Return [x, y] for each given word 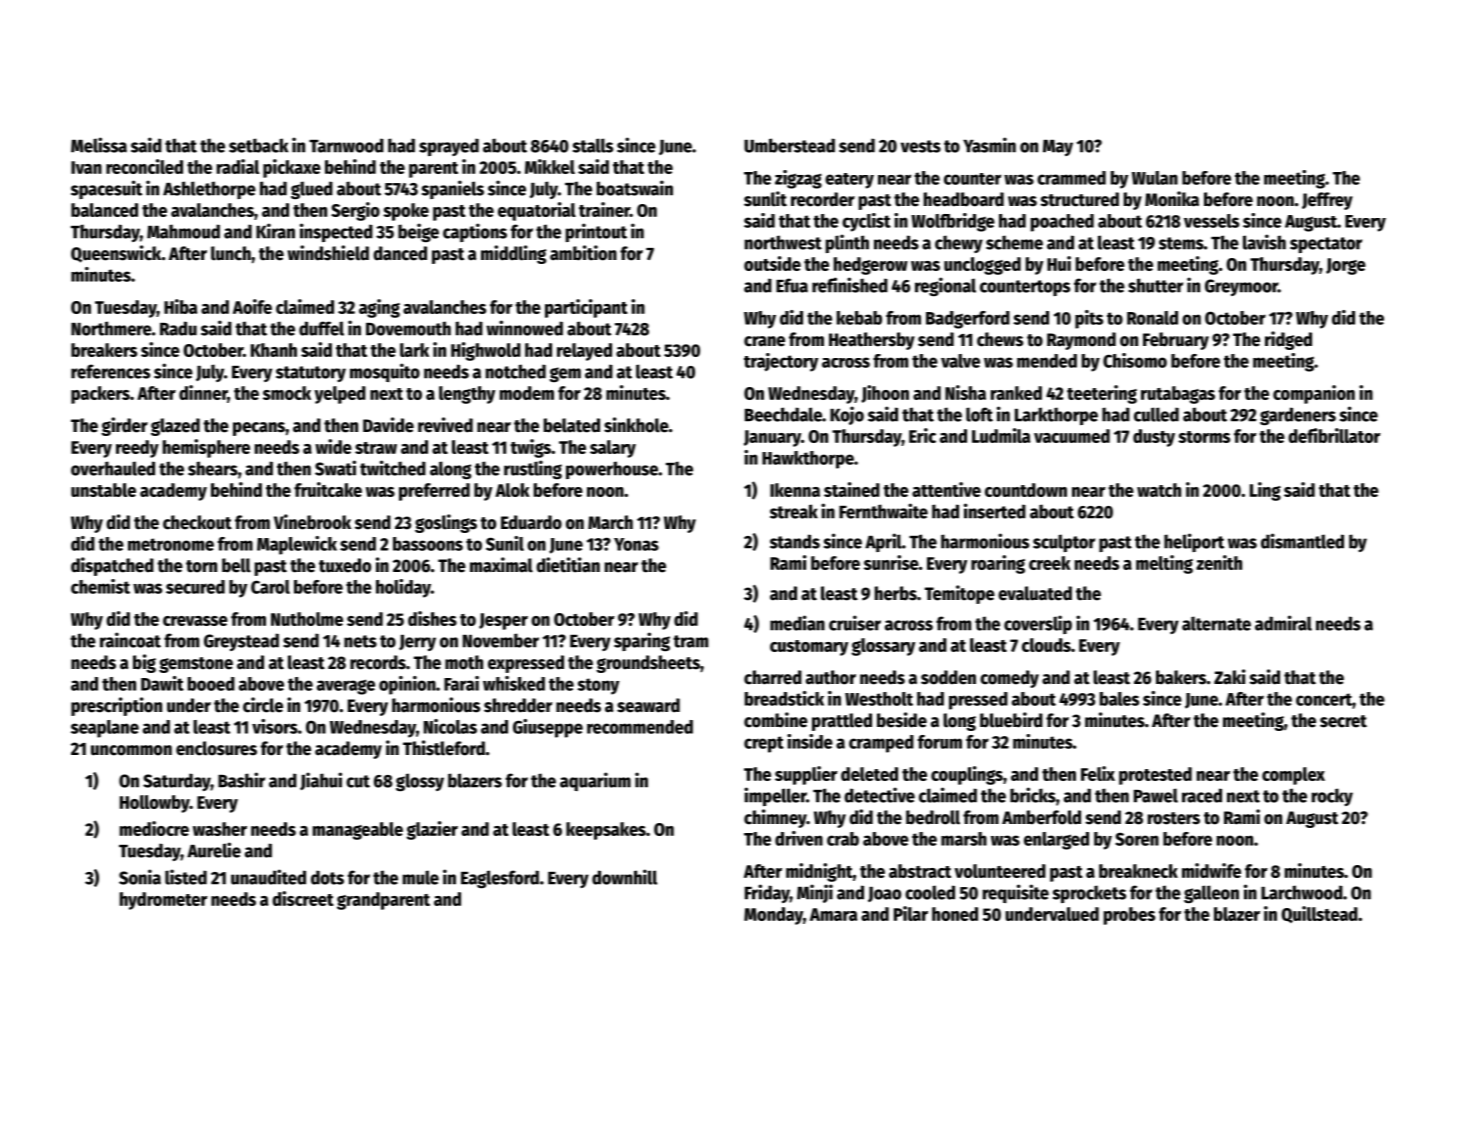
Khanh [274, 350]
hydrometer [163, 901]
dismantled [1302, 541]
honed [955, 914]
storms [1204, 437]
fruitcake [328, 489]
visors [275, 726]
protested [1155, 776]
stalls [593, 145]
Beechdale [783, 414]
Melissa [99, 145]
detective [879, 795]
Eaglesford [500, 879]
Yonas [636, 544]
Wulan [1155, 178]
